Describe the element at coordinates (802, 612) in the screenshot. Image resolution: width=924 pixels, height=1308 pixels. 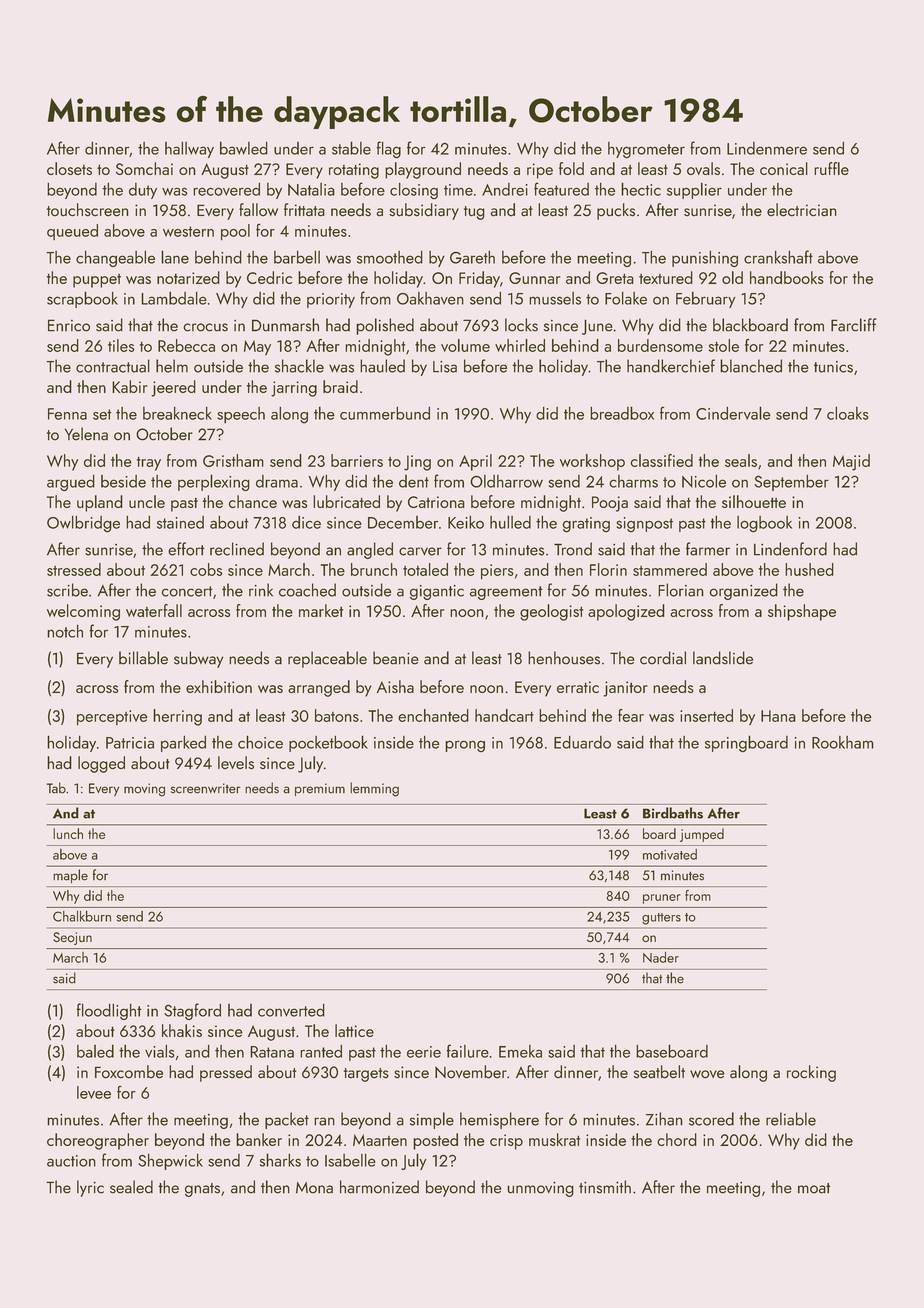
I see `shipshape` at that location.
